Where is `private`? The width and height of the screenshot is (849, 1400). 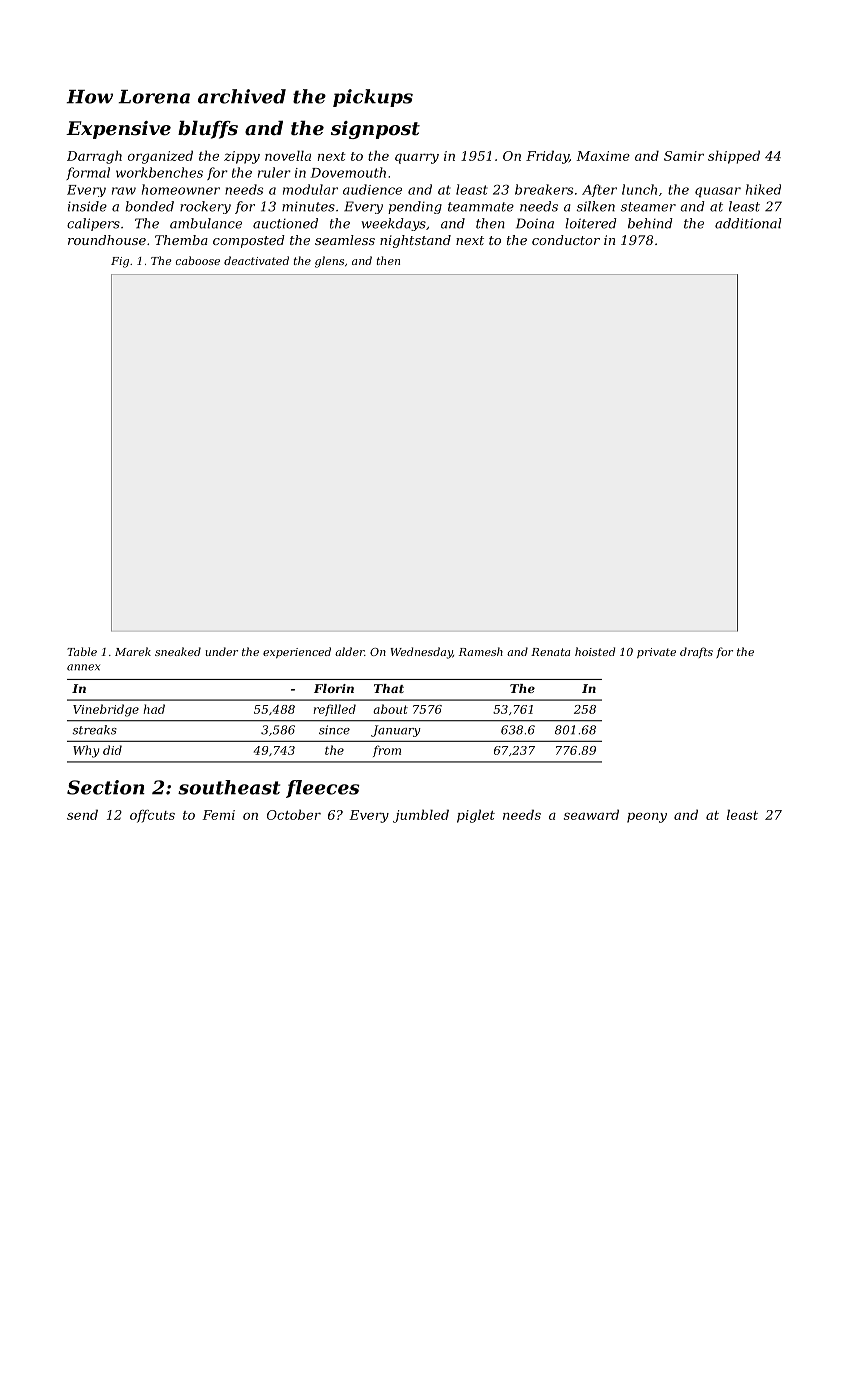
private is located at coordinates (656, 653).
